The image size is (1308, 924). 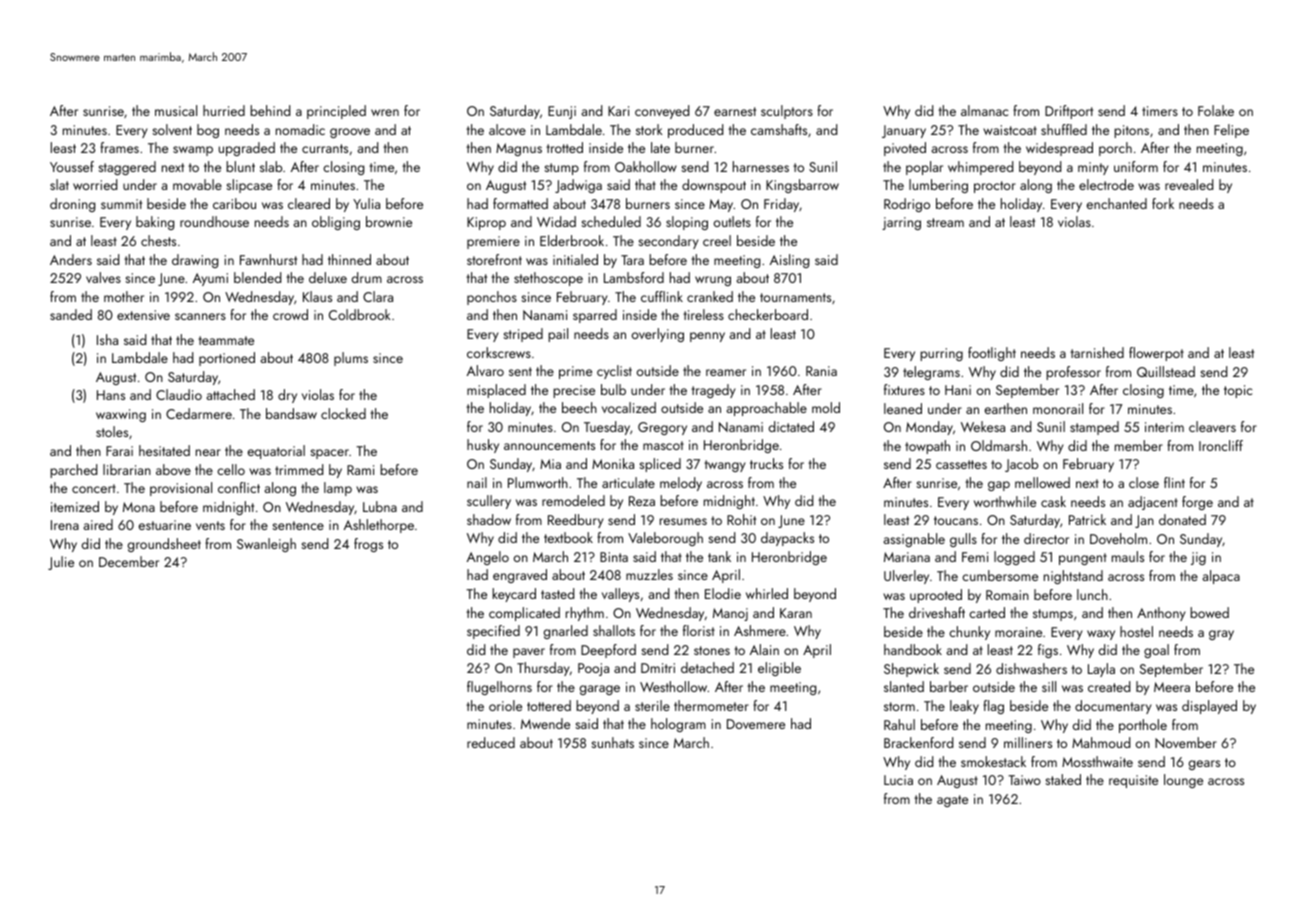 I want to click on sculptors, so click(x=787, y=112).
